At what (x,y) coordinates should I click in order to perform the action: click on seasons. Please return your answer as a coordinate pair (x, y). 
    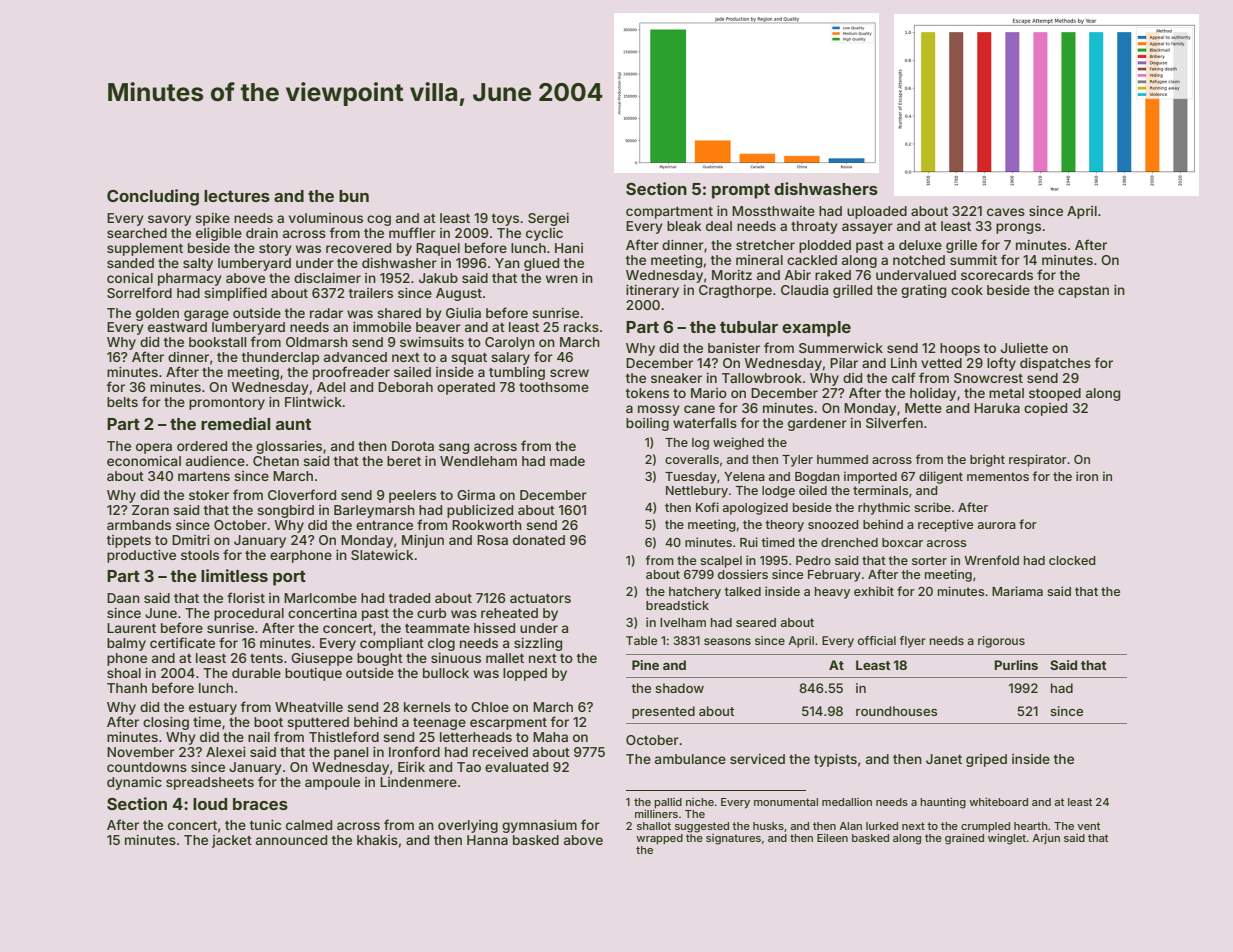
    Looking at the image, I should click on (727, 641).
